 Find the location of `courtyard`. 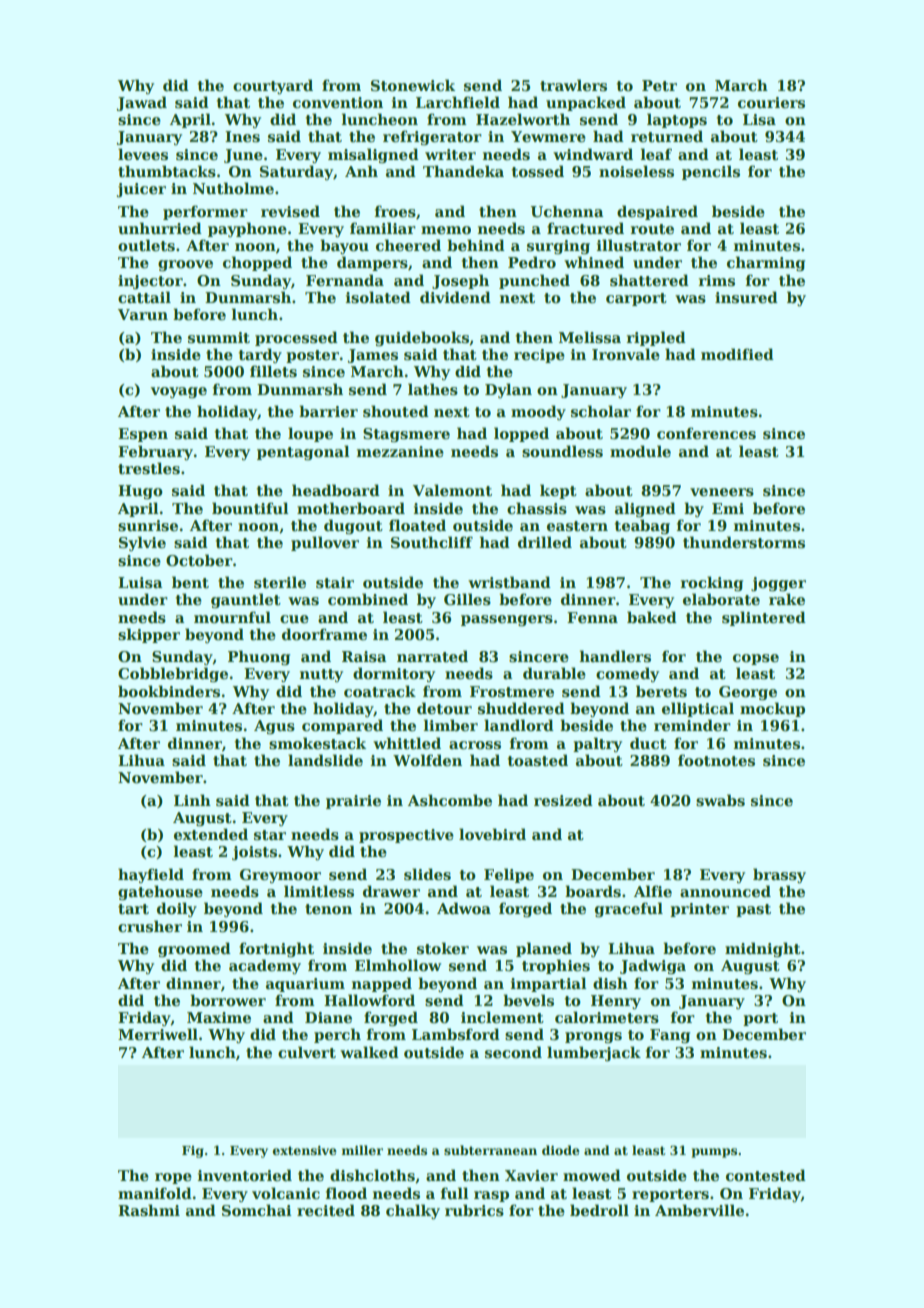

courtyard is located at coordinates (273, 86).
